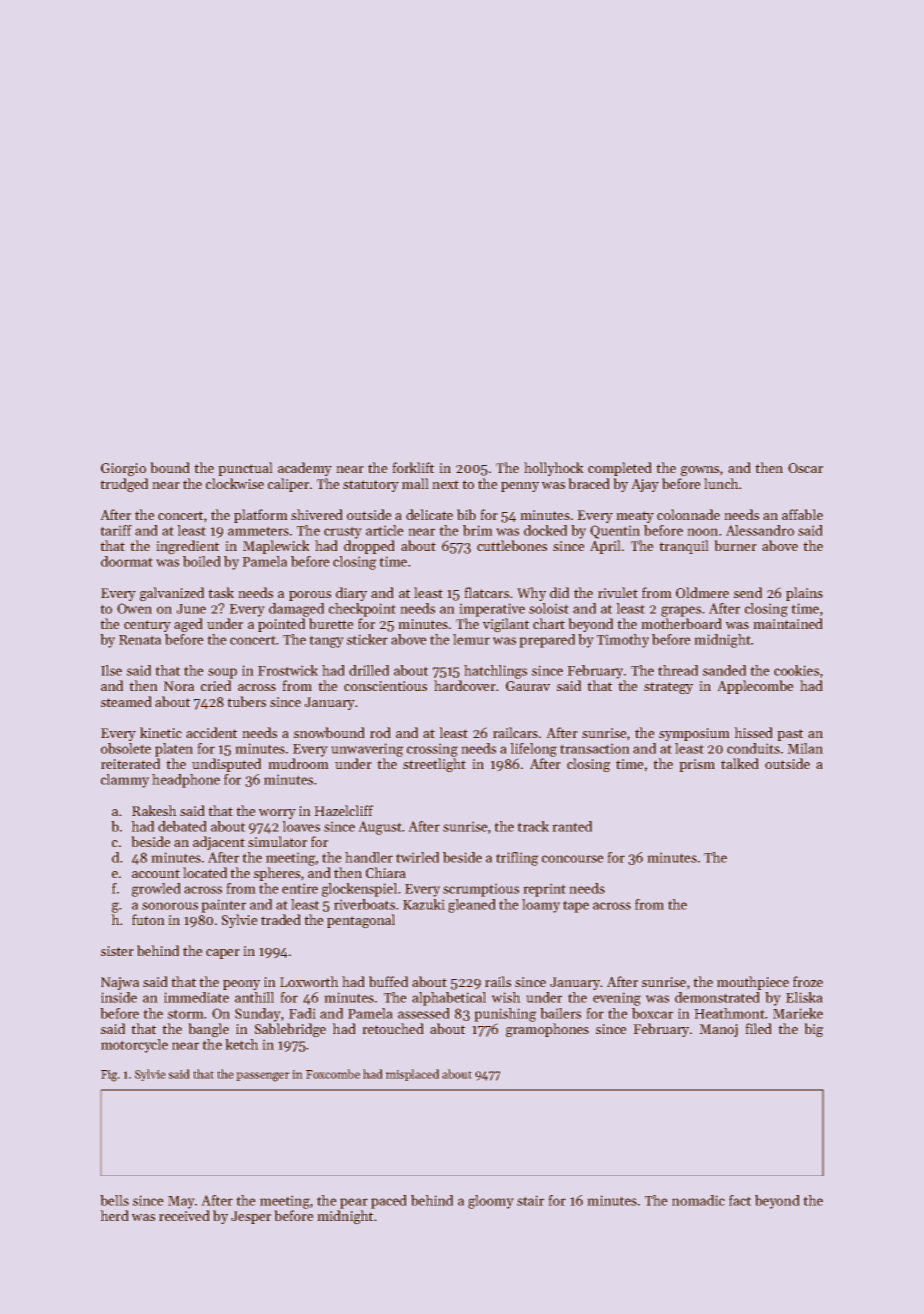  Describe the element at coordinates (417, 857) in the screenshot. I see `twirled` at that location.
